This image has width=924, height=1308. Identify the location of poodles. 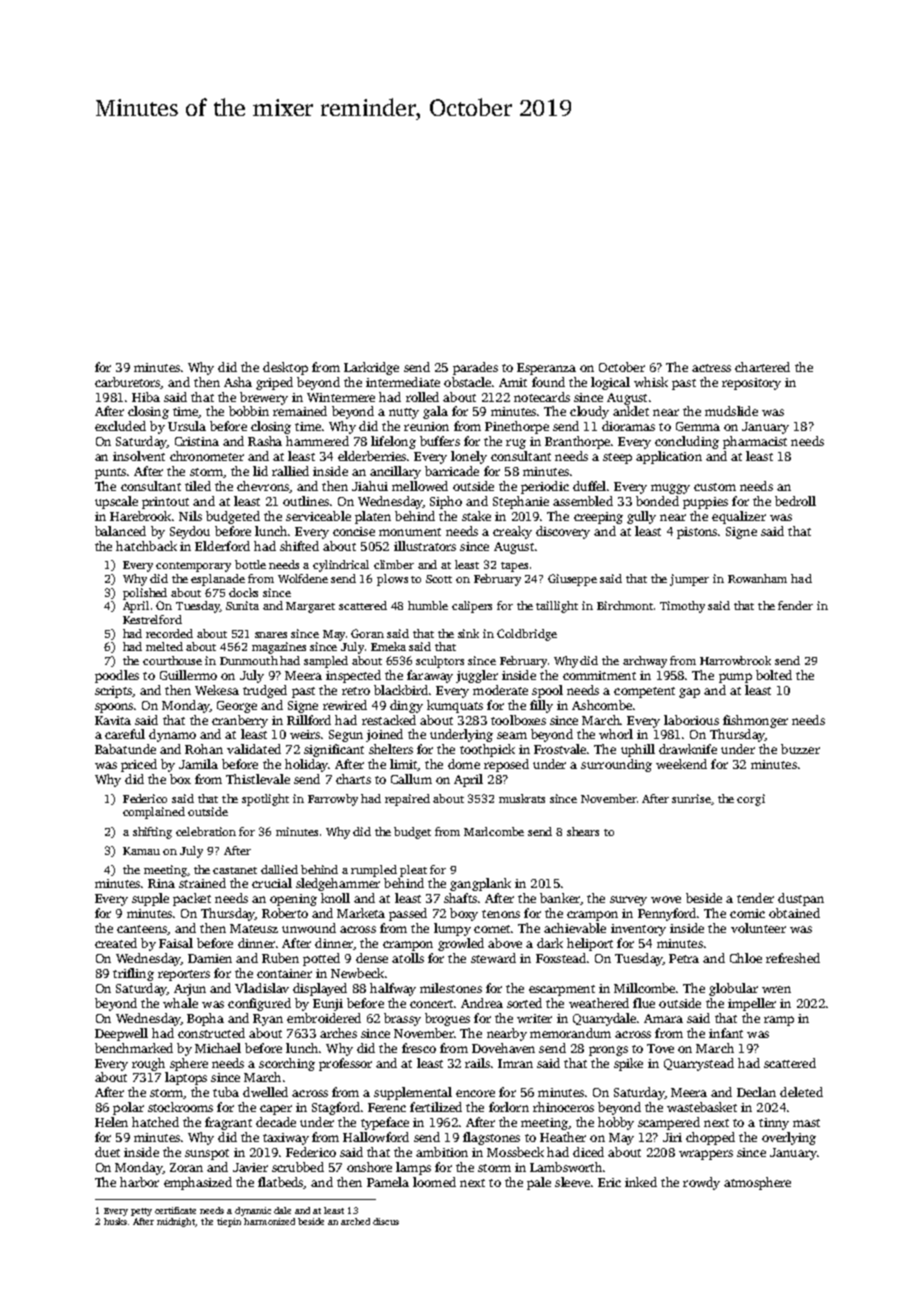
(117, 676).
